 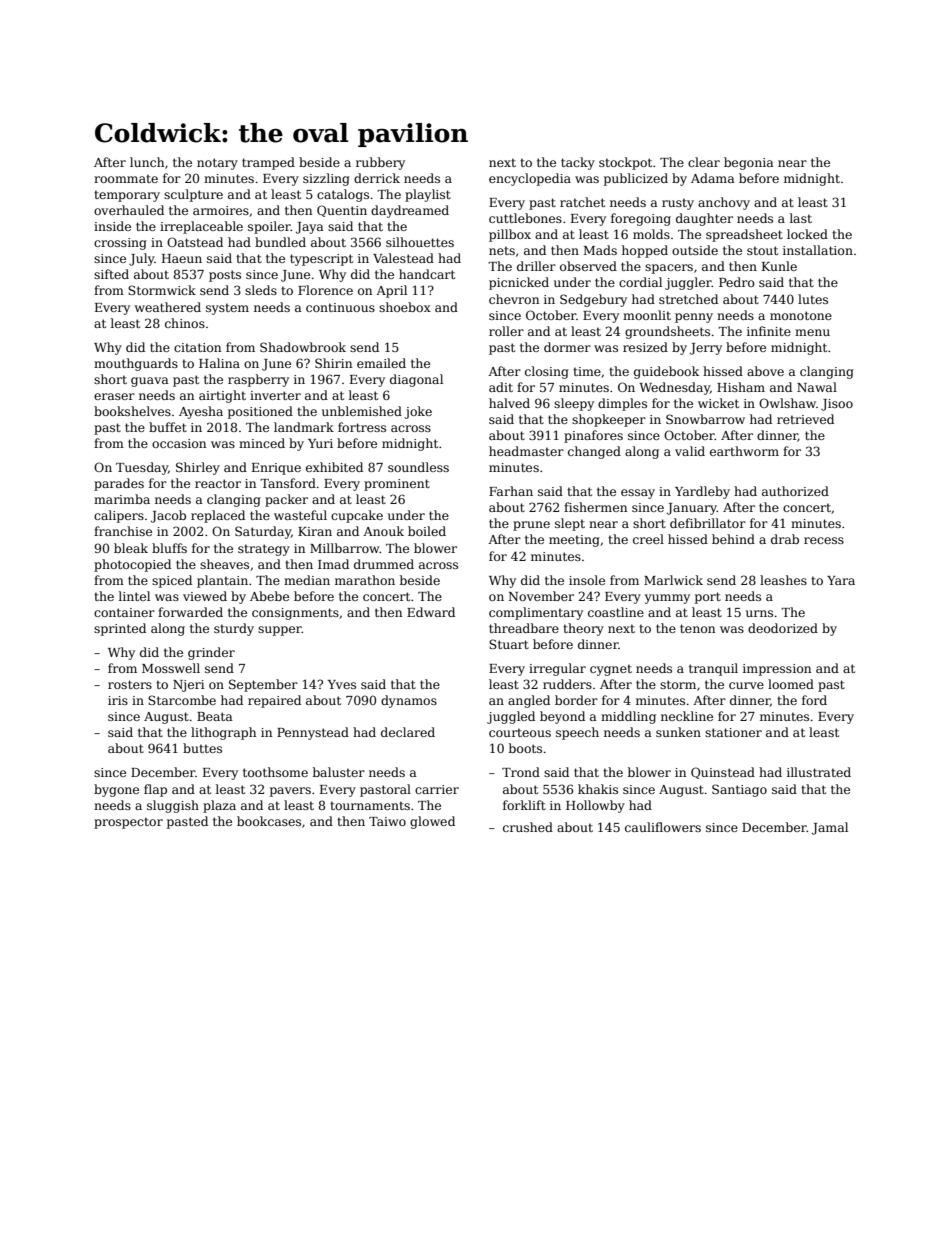 What do you see at coordinates (128, 823) in the image?
I see `prospector` at bounding box center [128, 823].
